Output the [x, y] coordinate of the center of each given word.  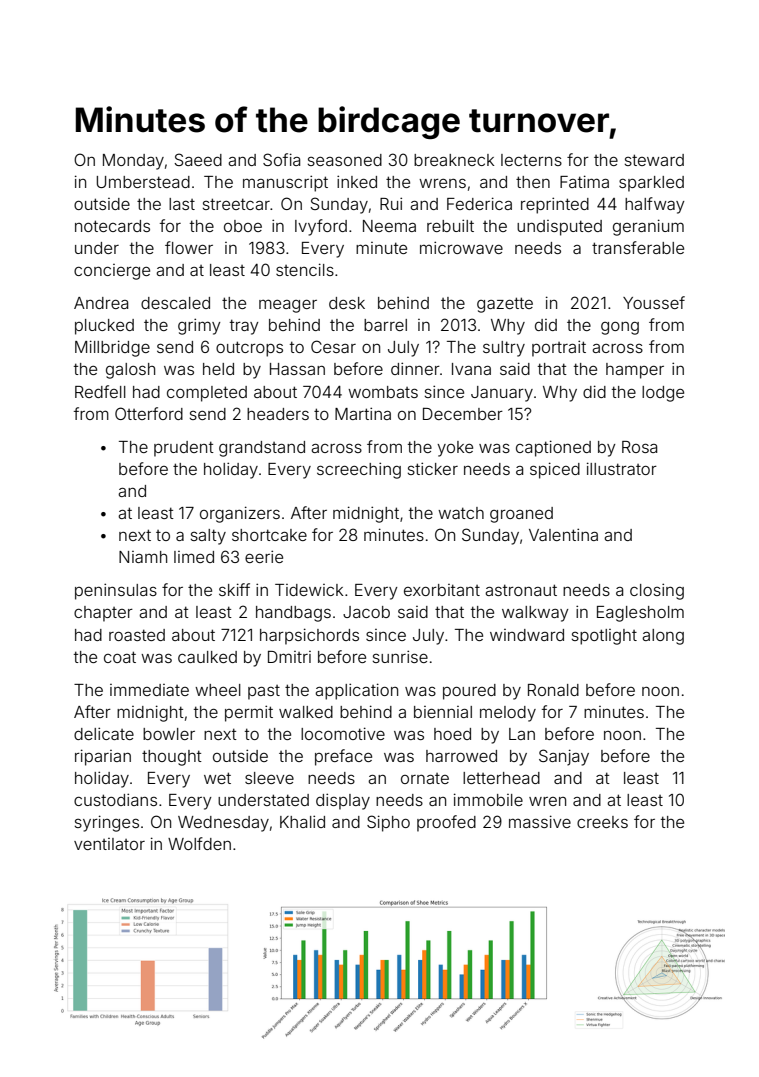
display [343, 801]
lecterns [531, 160]
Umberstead [143, 182]
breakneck [454, 160]
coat [120, 657]
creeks [602, 822]
